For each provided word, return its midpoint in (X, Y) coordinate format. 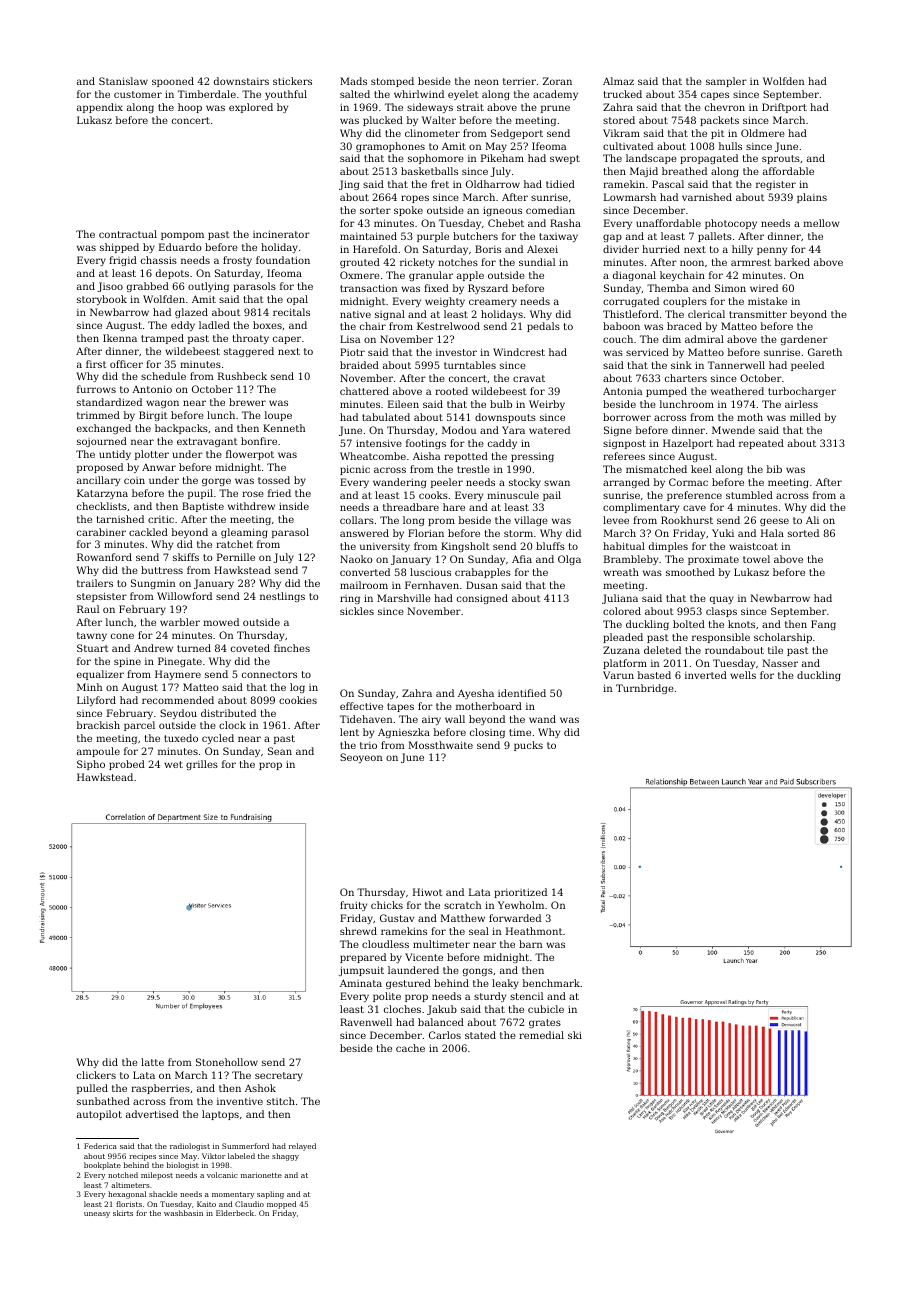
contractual (128, 234)
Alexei (542, 249)
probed (127, 765)
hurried (661, 249)
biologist (183, 1166)
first (96, 364)
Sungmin (153, 584)
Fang (823, 625)
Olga (569, 560)
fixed (436, 288)
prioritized (520, 893)
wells (743, 675)
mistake (767, 301)
